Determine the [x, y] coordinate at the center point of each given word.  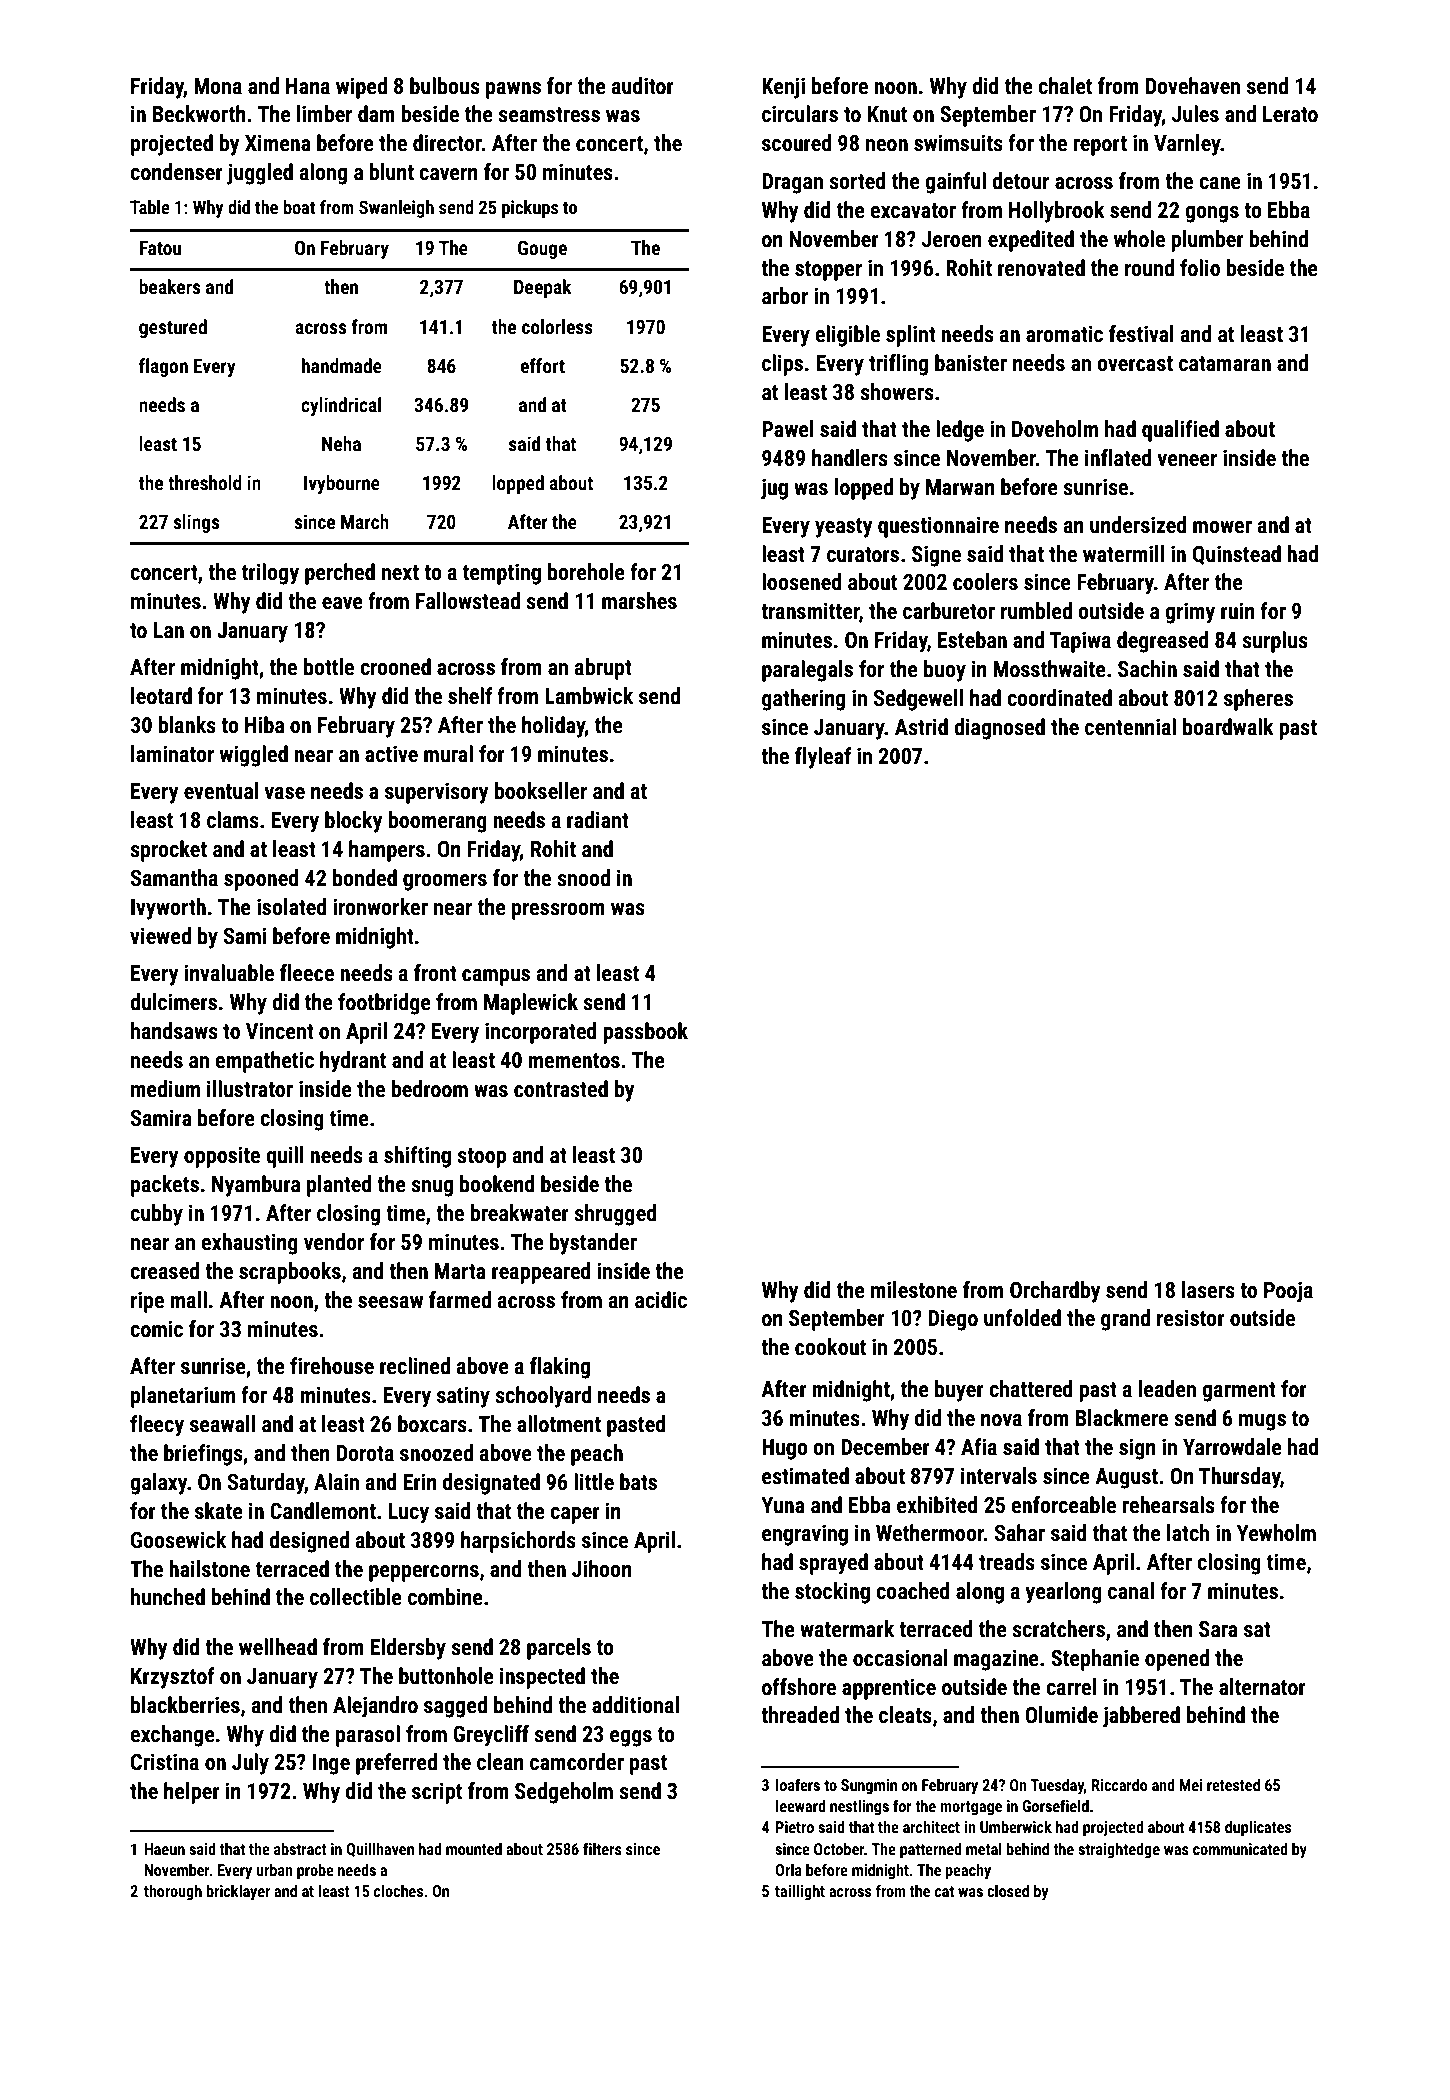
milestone [914, 1290]
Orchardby [1055, 1292]
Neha [341, 443]
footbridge [384, 1004]
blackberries [185, 1705]
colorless [557, 326]
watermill [1123, 554]
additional [635, 1705]
